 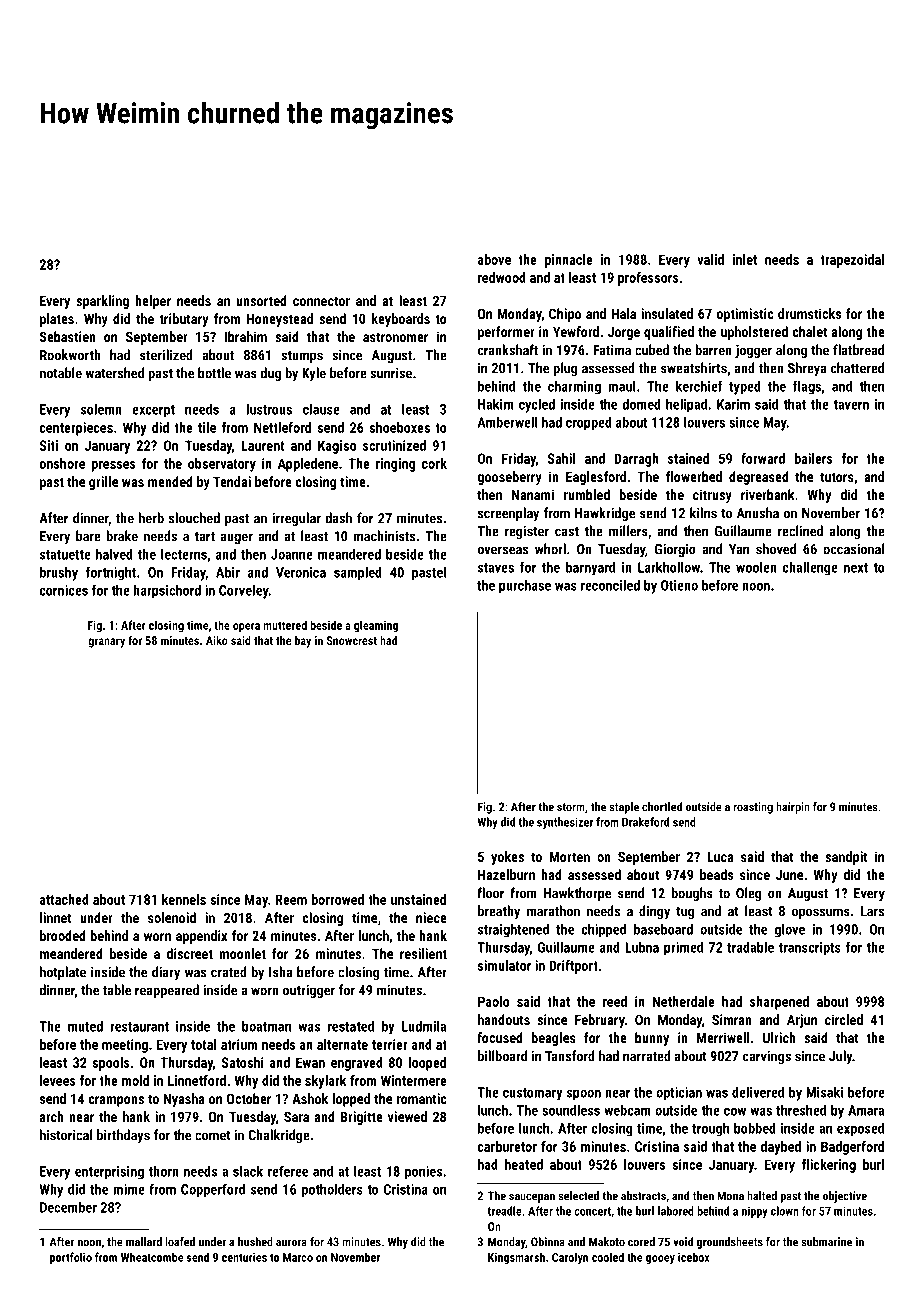 What do you see at coordinates (337, 899) in the page?
I see `borrowed` at bounding box center [337, 899].
